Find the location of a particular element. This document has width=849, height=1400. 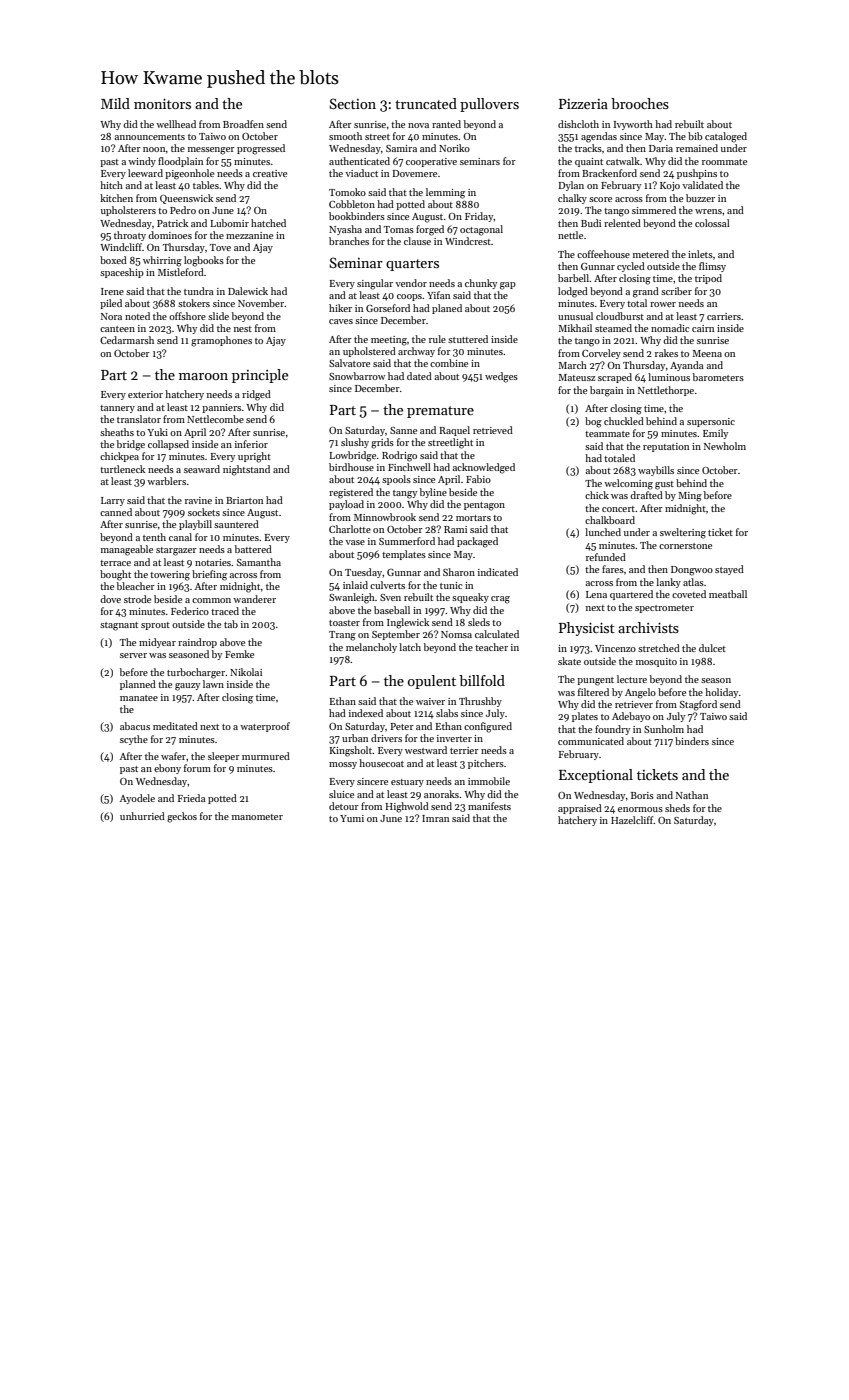

Pizzeria is located at coordinates (583, 104).
